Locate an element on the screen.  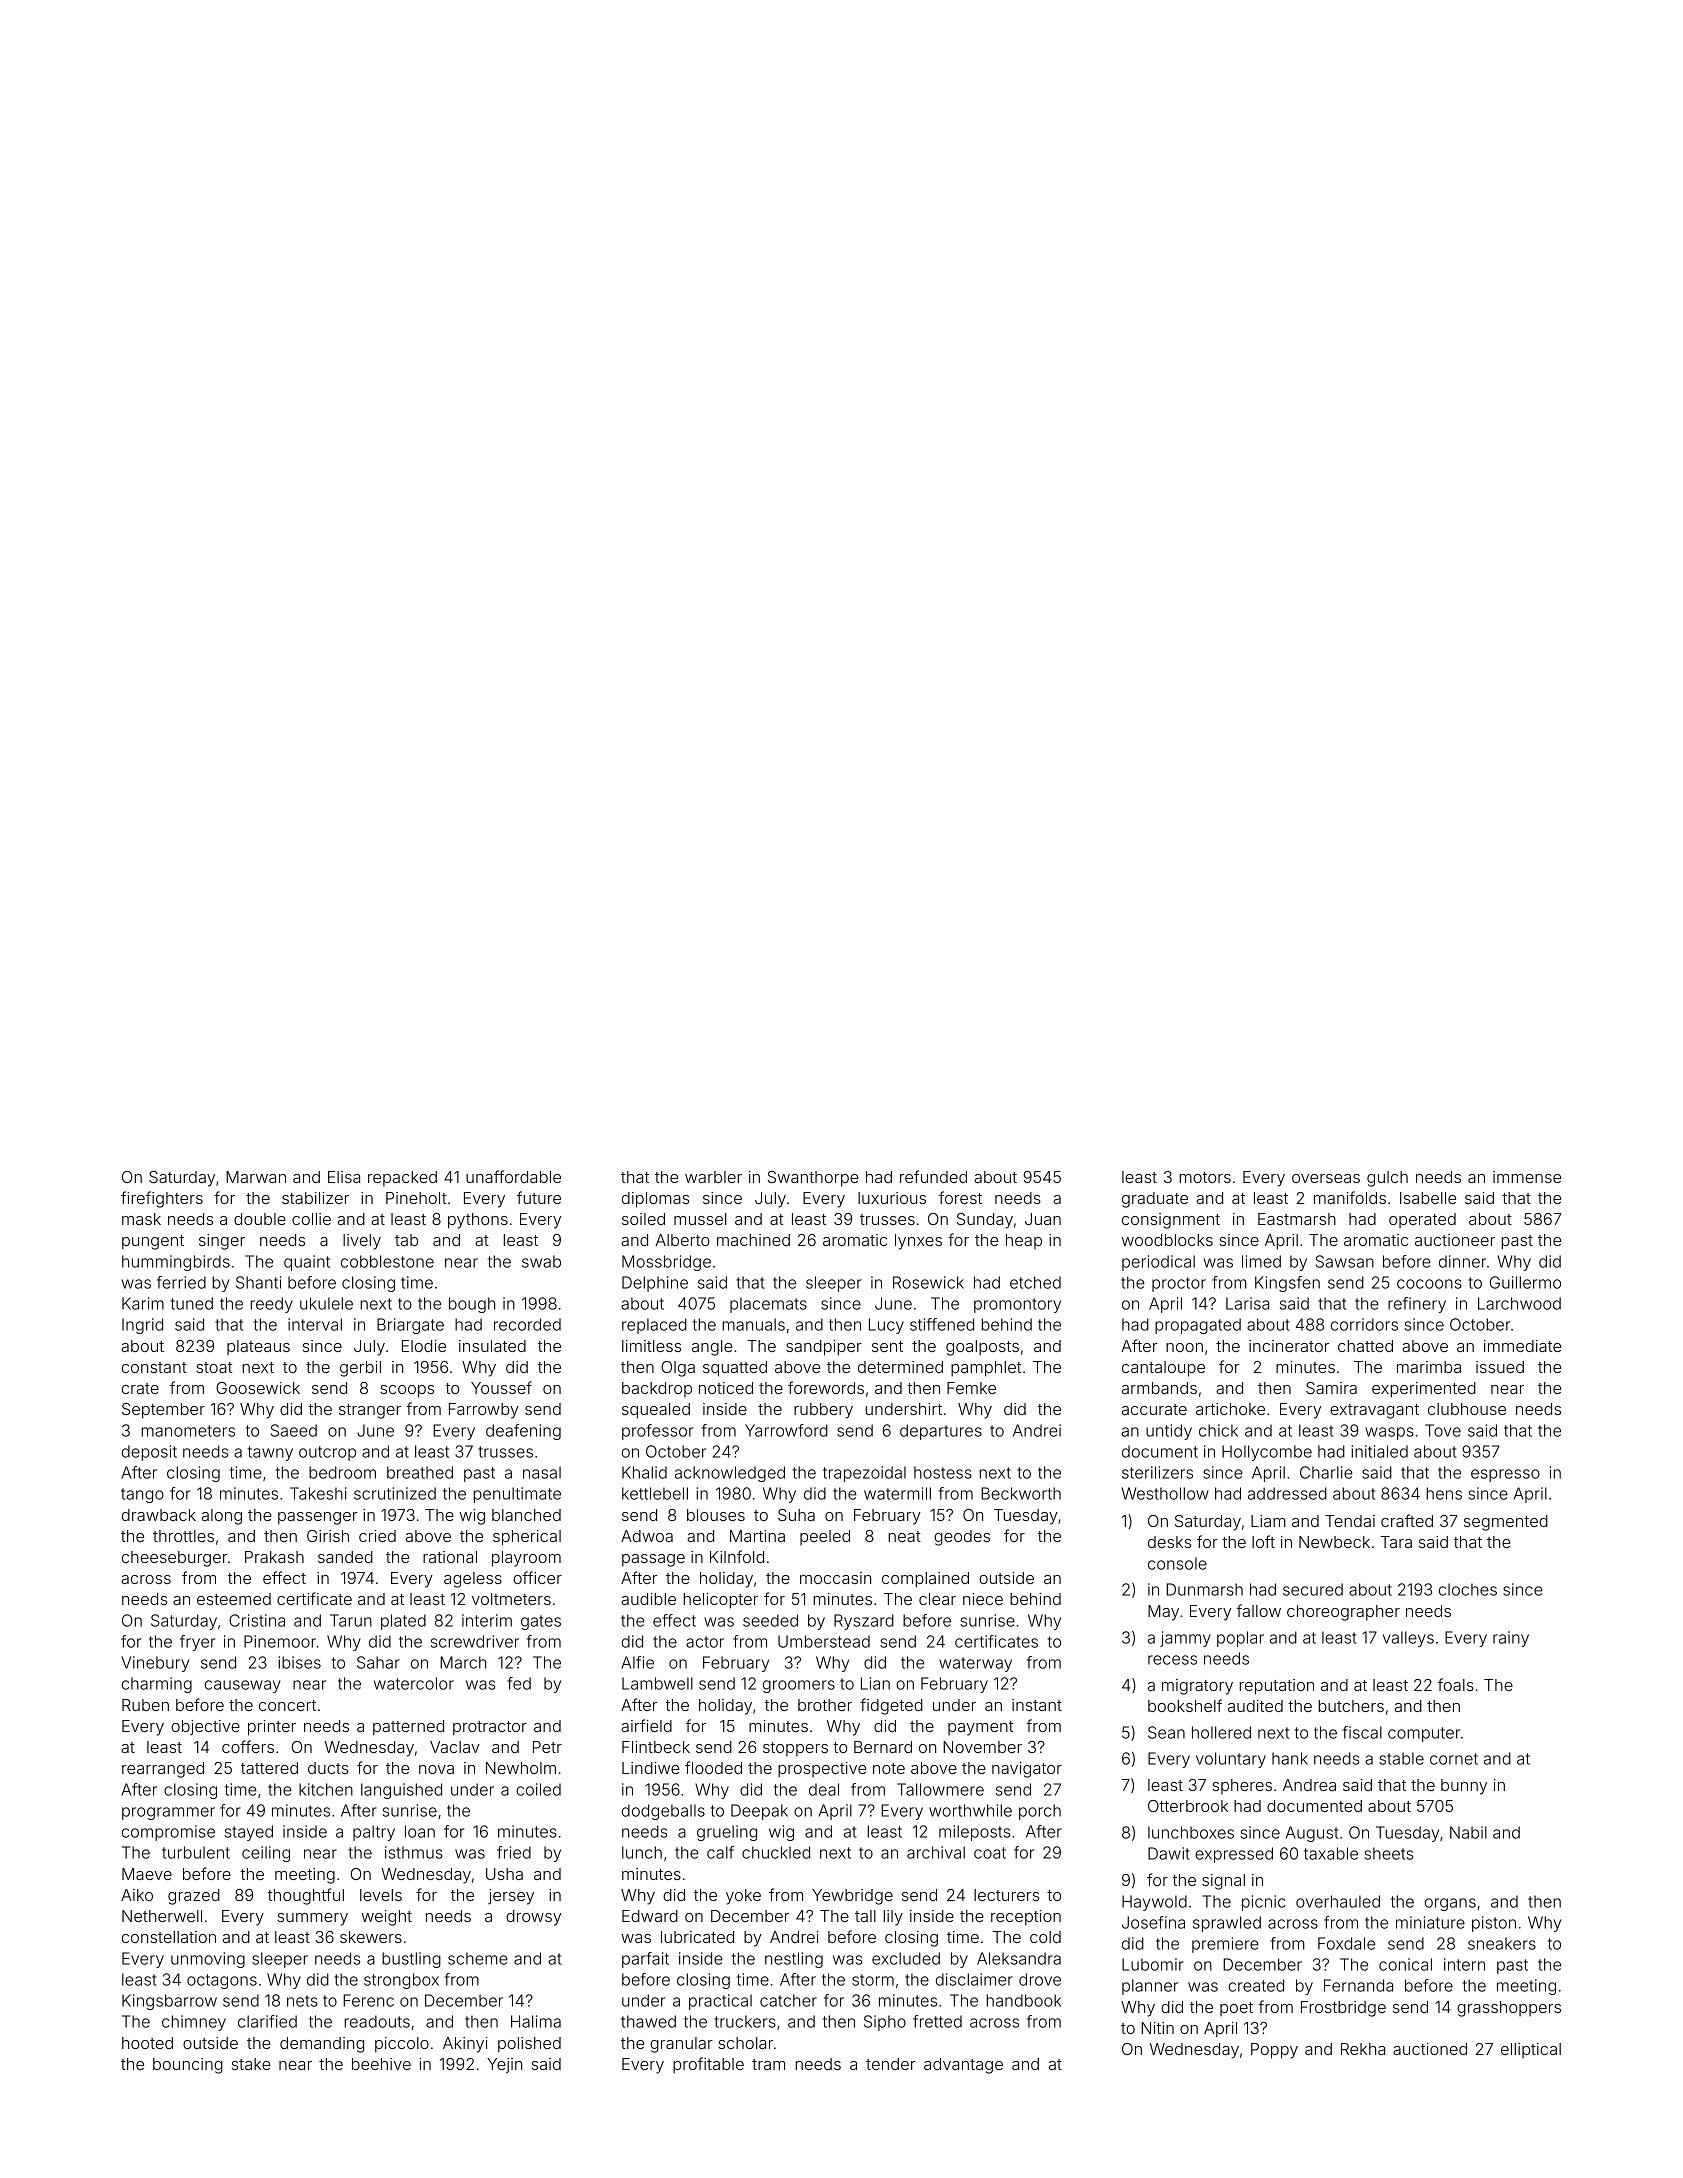
recorded is located at coordinates (527, 1324).
